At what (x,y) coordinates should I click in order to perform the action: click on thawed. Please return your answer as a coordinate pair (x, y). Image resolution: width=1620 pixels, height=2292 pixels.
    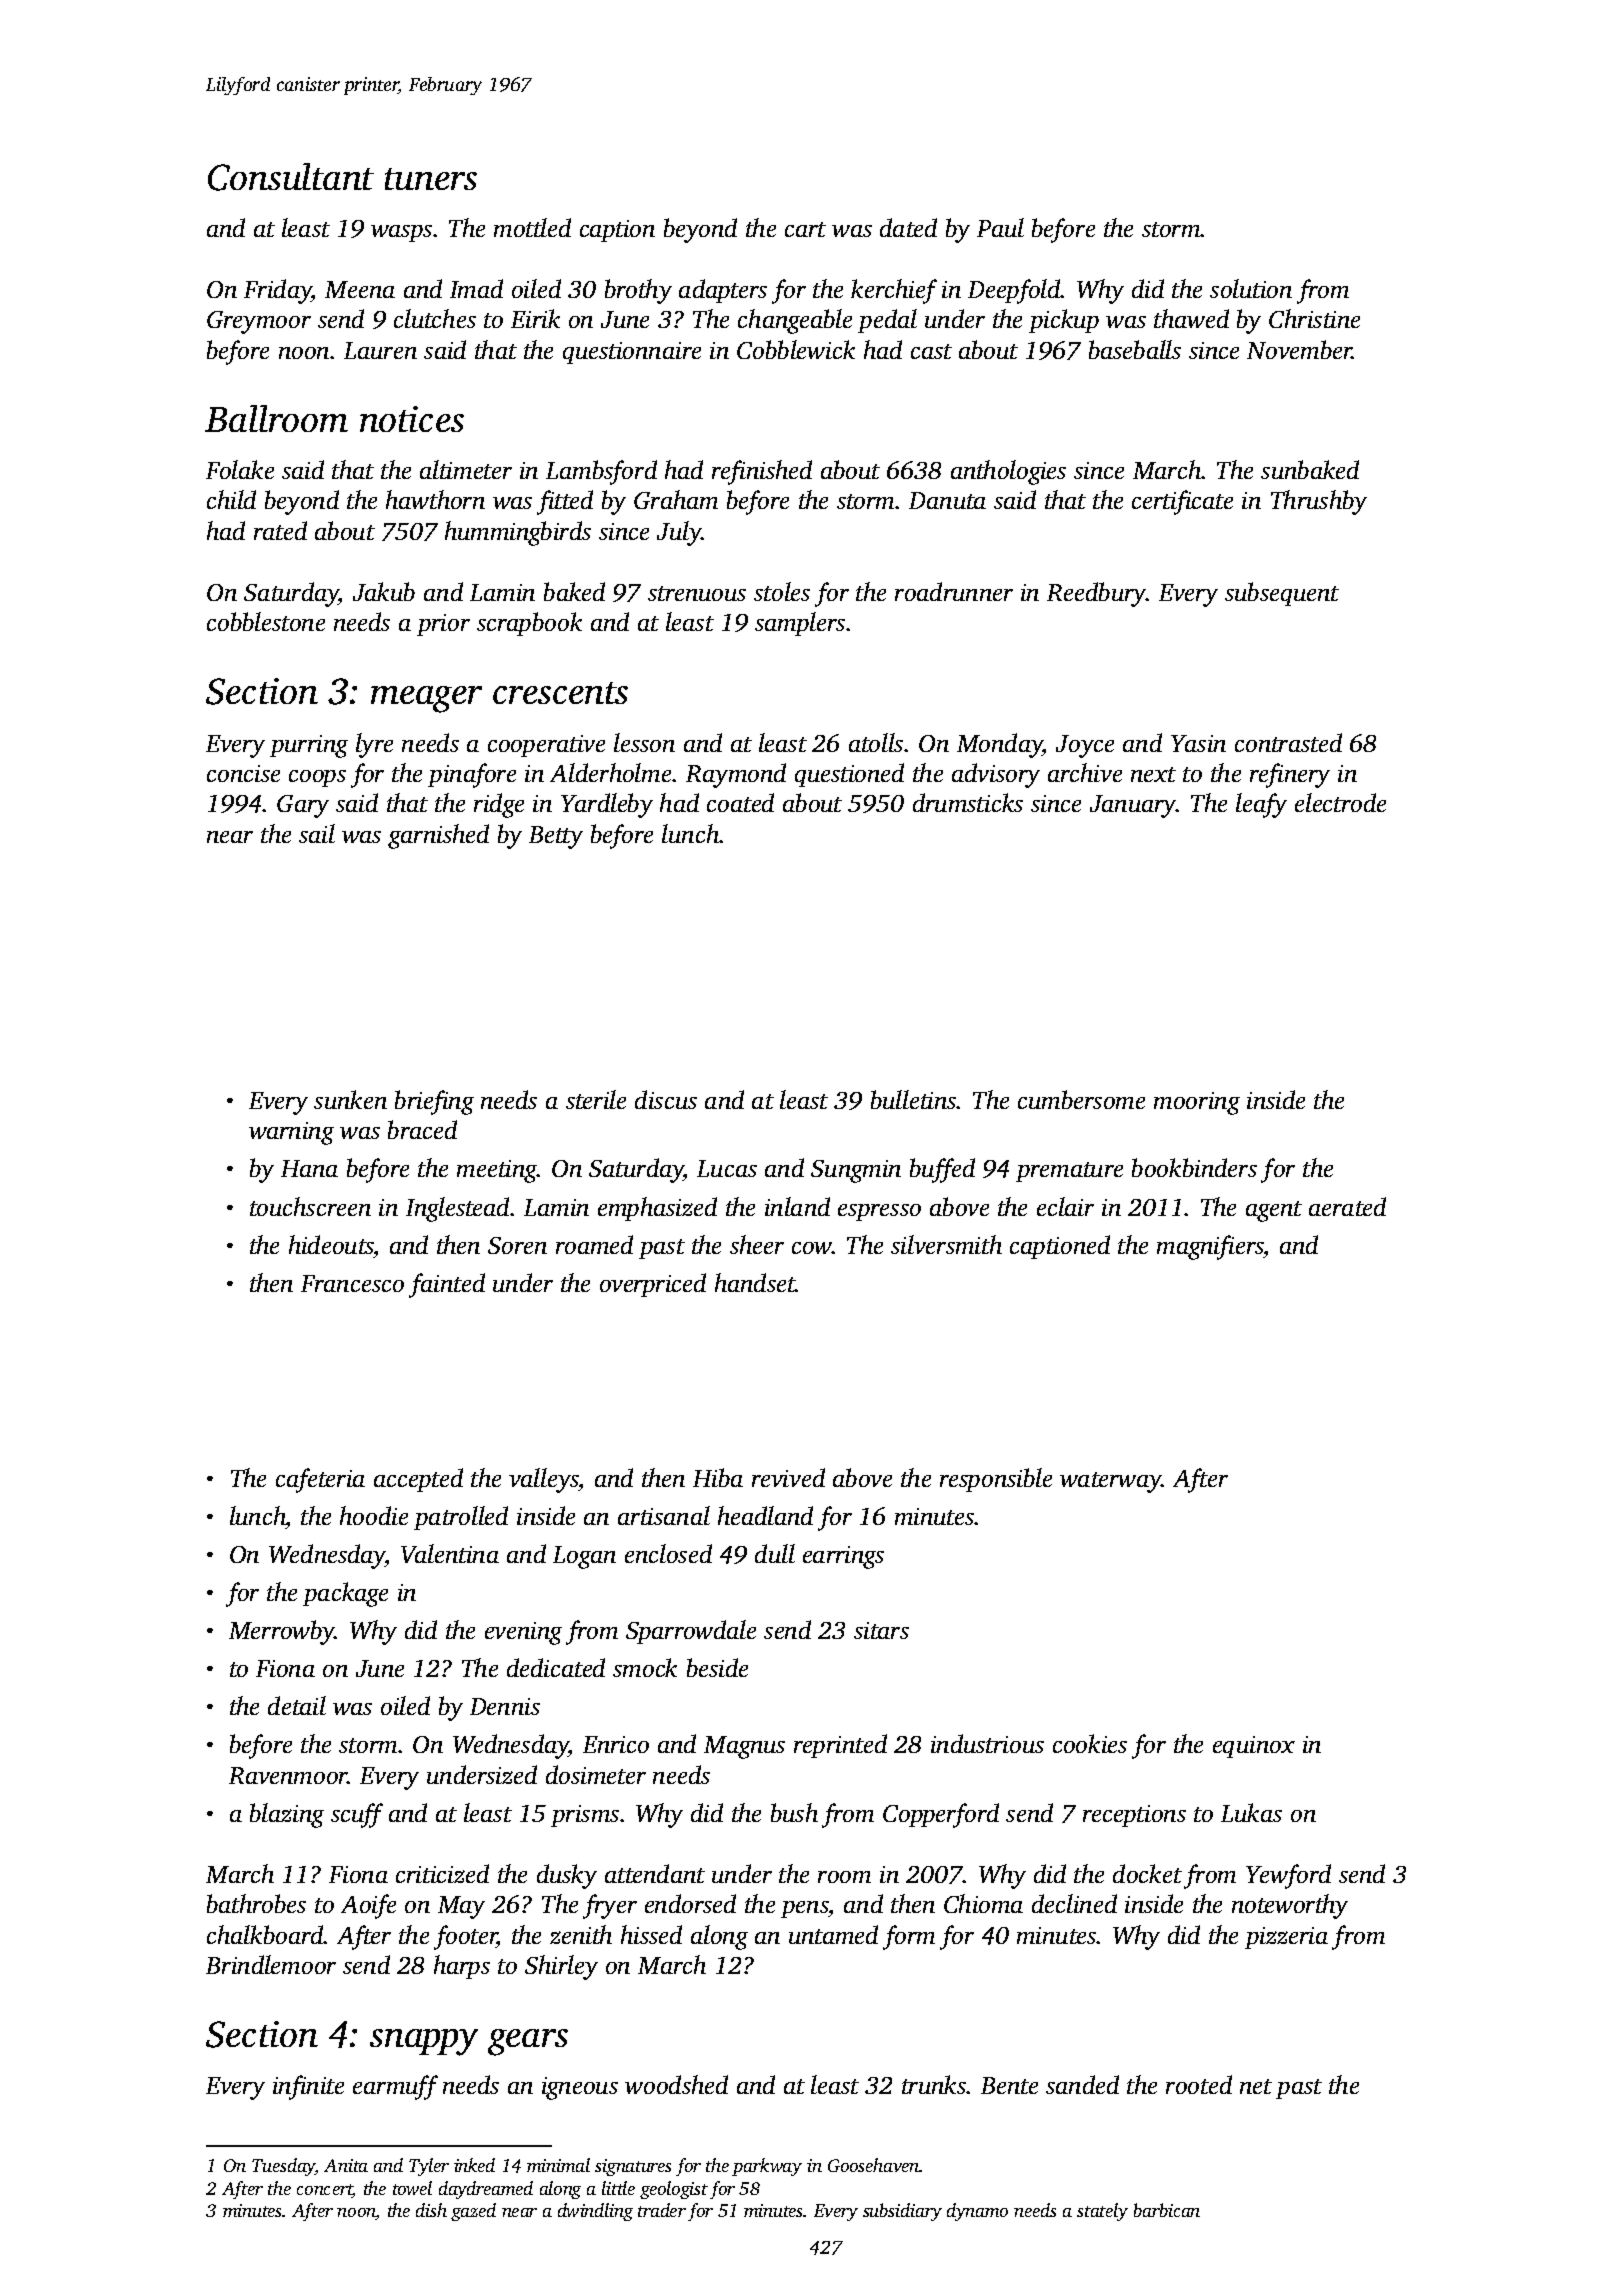
    Looking at the image, I should click on (1191, 318).
